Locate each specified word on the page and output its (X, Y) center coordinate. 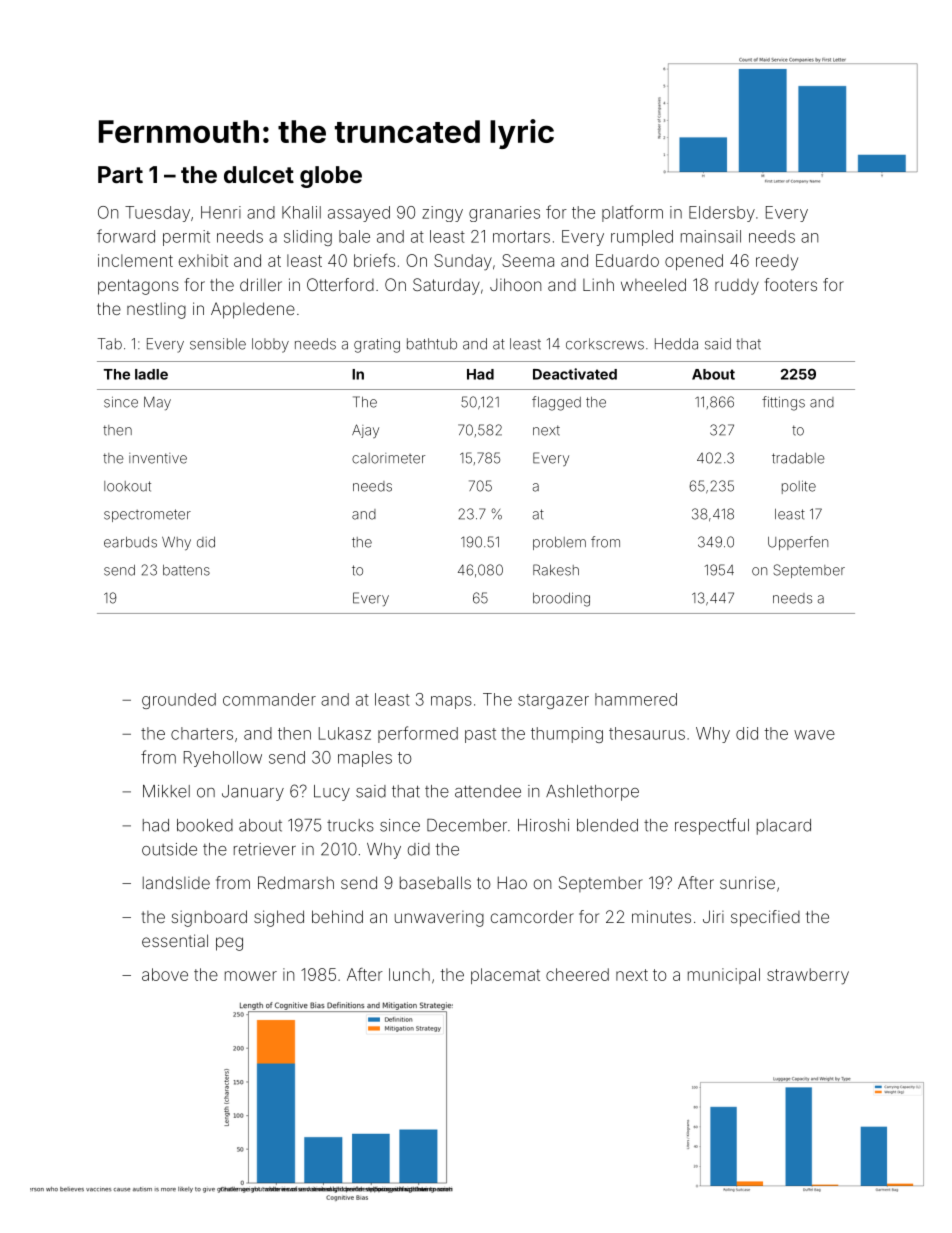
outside (169, 849)
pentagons (138, 287)
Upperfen (798, 543)
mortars (521, 237)
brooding (561, 599)
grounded (179, 701)
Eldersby (722, 214)
